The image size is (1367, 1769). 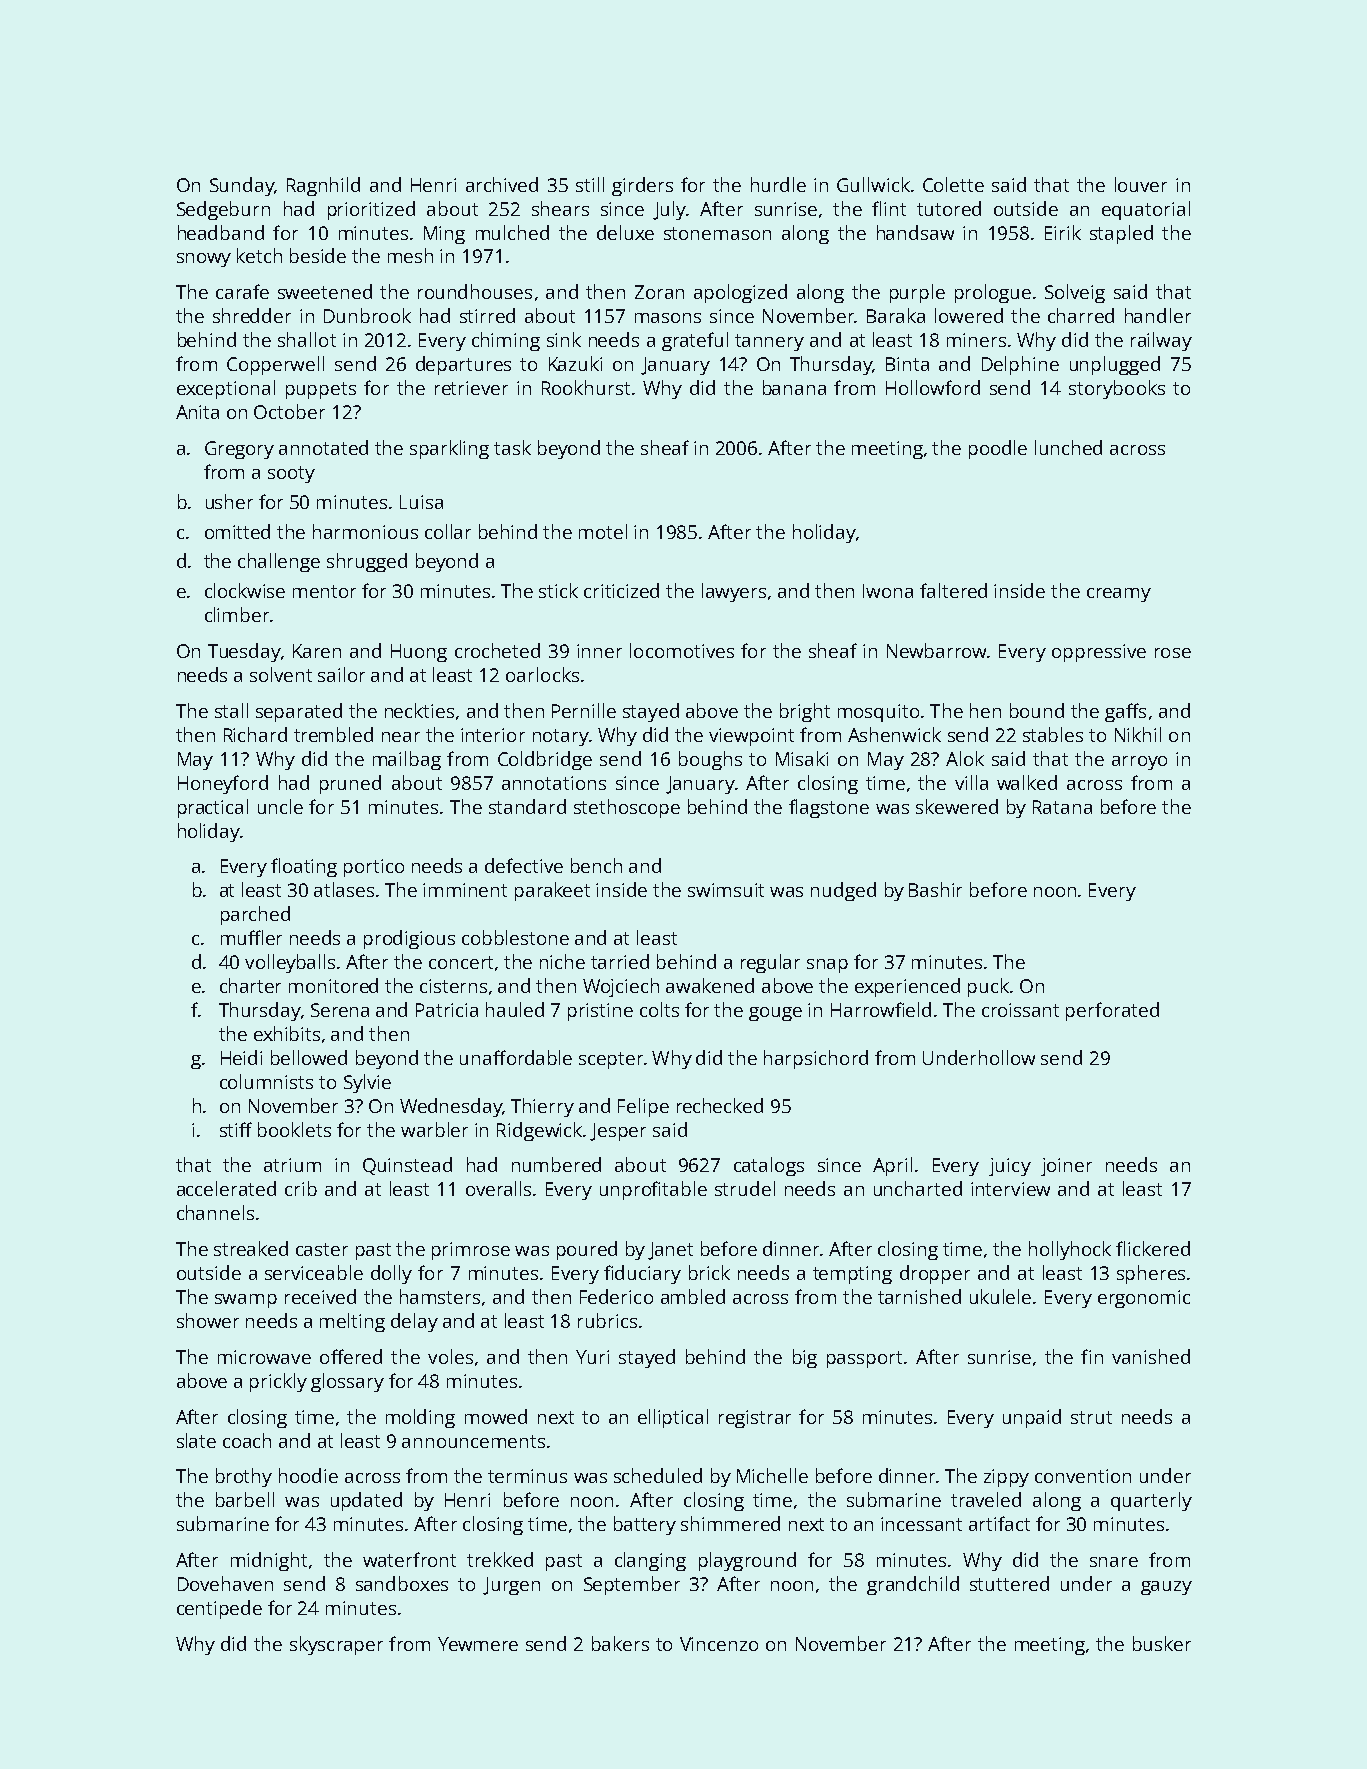 What do you see at coordinates (562, 961) in the image?
I see `niche` at bounding box center [562, 961].
